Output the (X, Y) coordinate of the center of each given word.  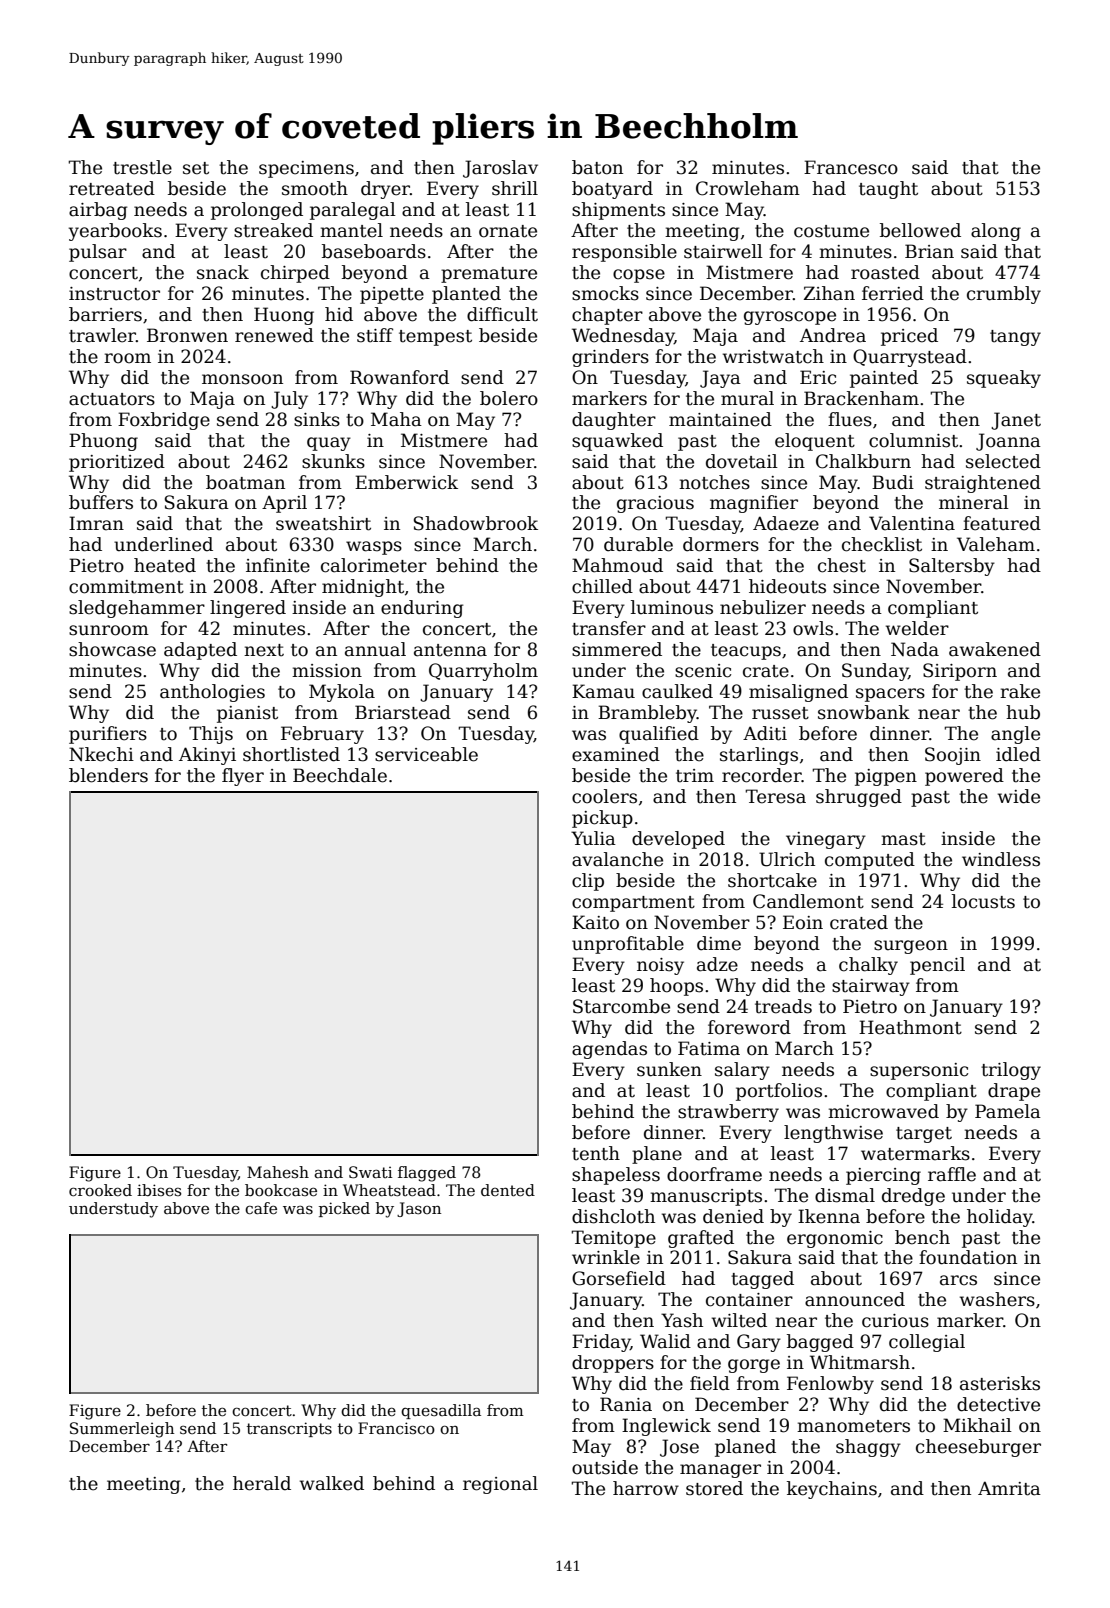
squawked (617, 442)
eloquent (815, 442)
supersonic (919, 1071)
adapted (200, 651)
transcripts (289, 1429)
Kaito (595, 922)
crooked (100, 1190)
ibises (159, 1190)
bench (922, 1237)
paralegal (353, 211)
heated (165, 565)
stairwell (723, 251)
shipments (618, 211)
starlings (759, 756)
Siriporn (960, 672)
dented (508, 1190)
